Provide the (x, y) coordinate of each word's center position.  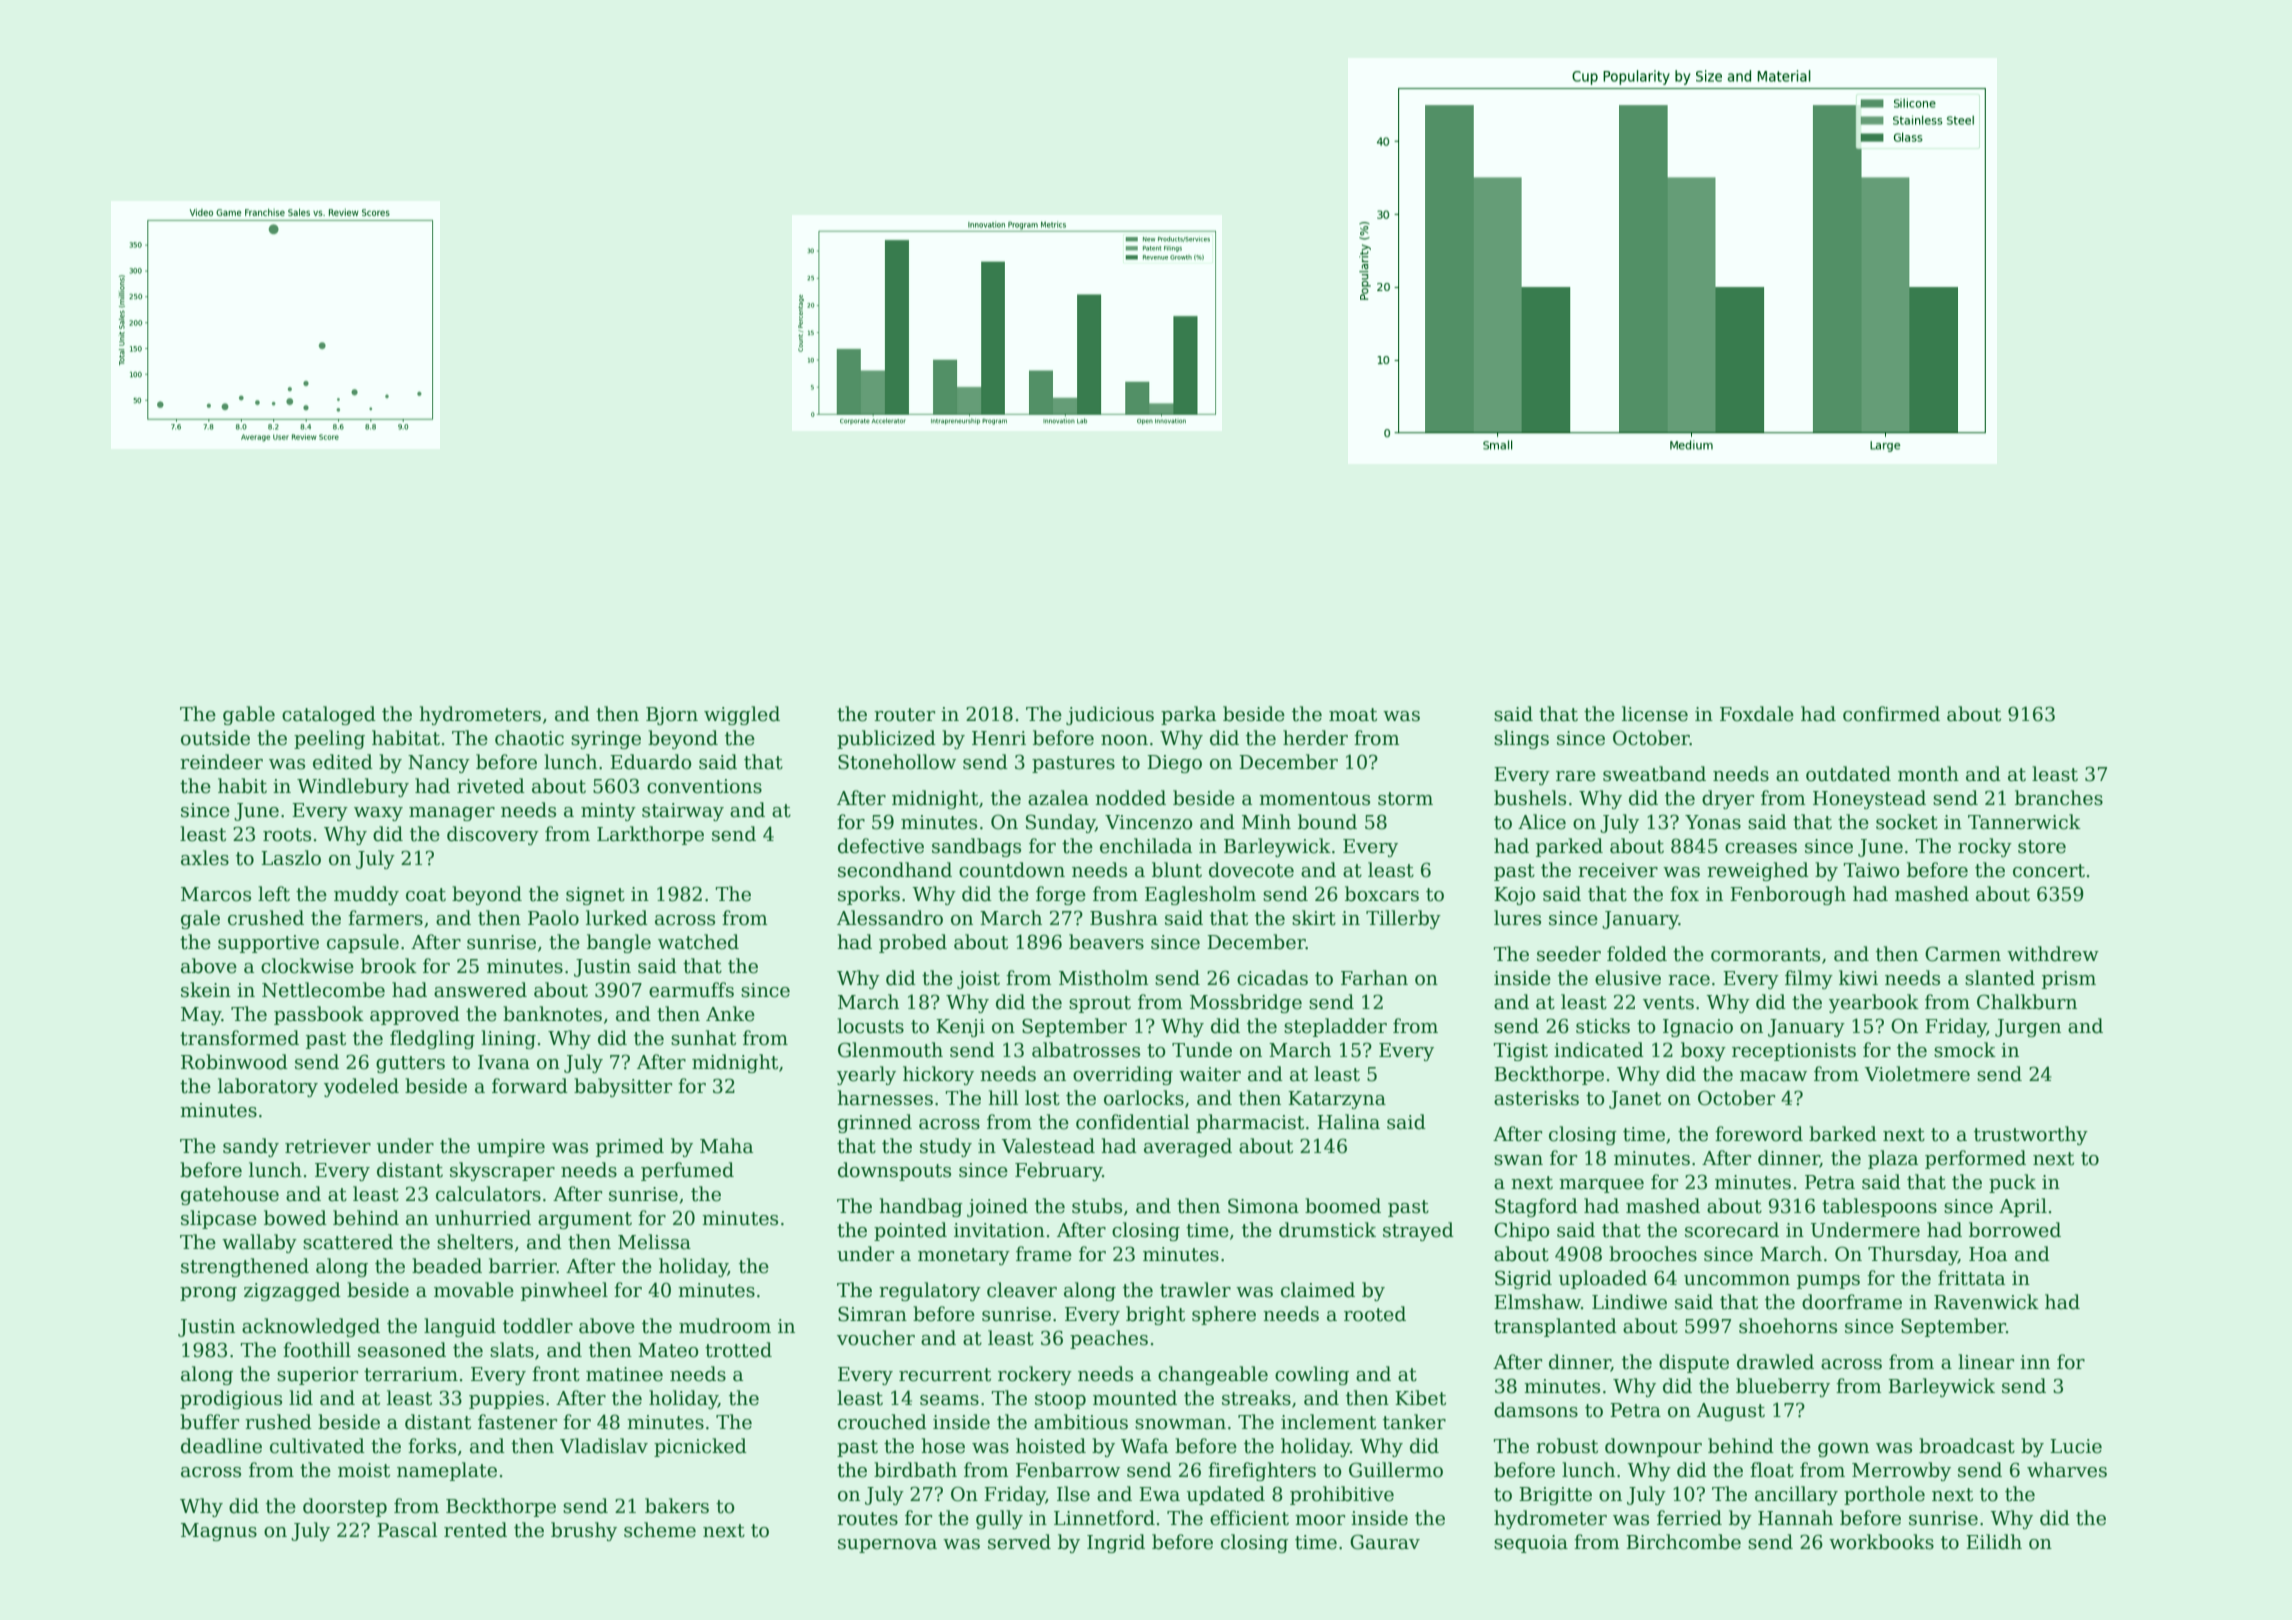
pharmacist (1250, 1123)
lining (508, 1039)
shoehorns (1788, 1326)
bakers (677, 1506)
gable (249, 715)
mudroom (725, 1326)
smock (1965, 1050)
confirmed (1891, 714)
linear (1986, 1362)
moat (1353, 715)
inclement (1328, 1422)
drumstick (1327, 1230)
